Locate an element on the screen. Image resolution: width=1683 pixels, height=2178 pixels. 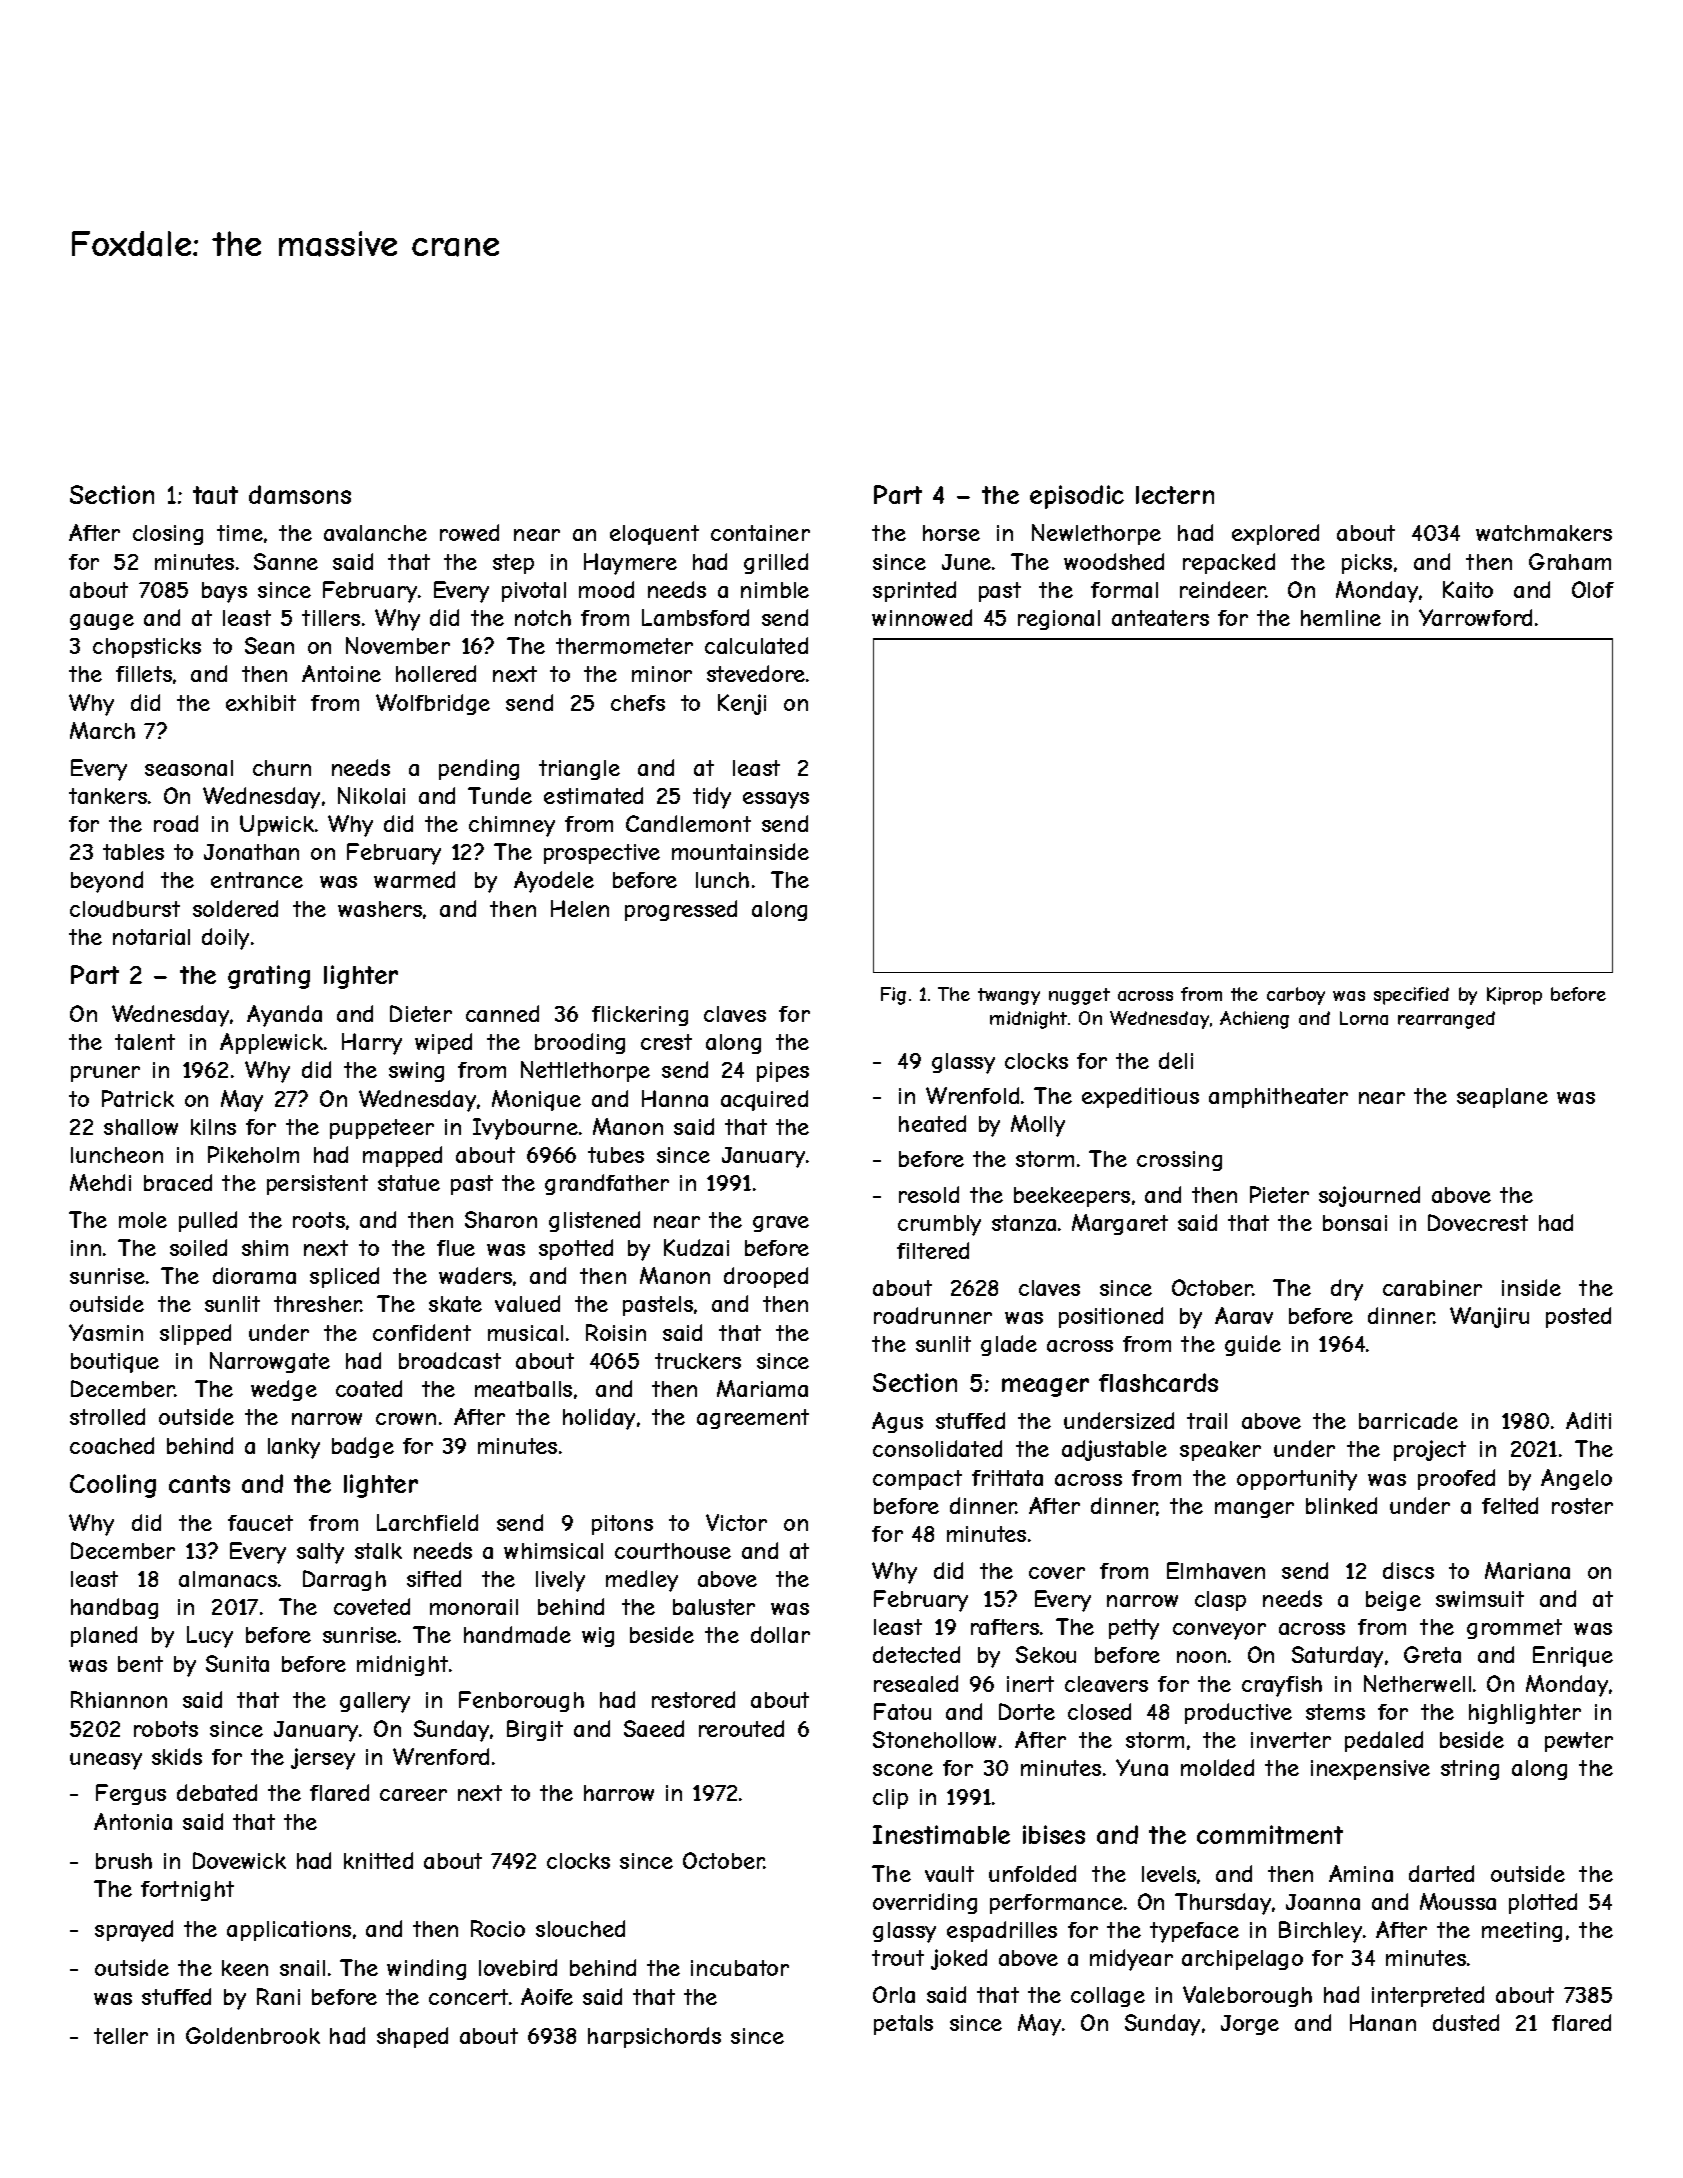
Aditi is located at coordinates (1588, 1420).
